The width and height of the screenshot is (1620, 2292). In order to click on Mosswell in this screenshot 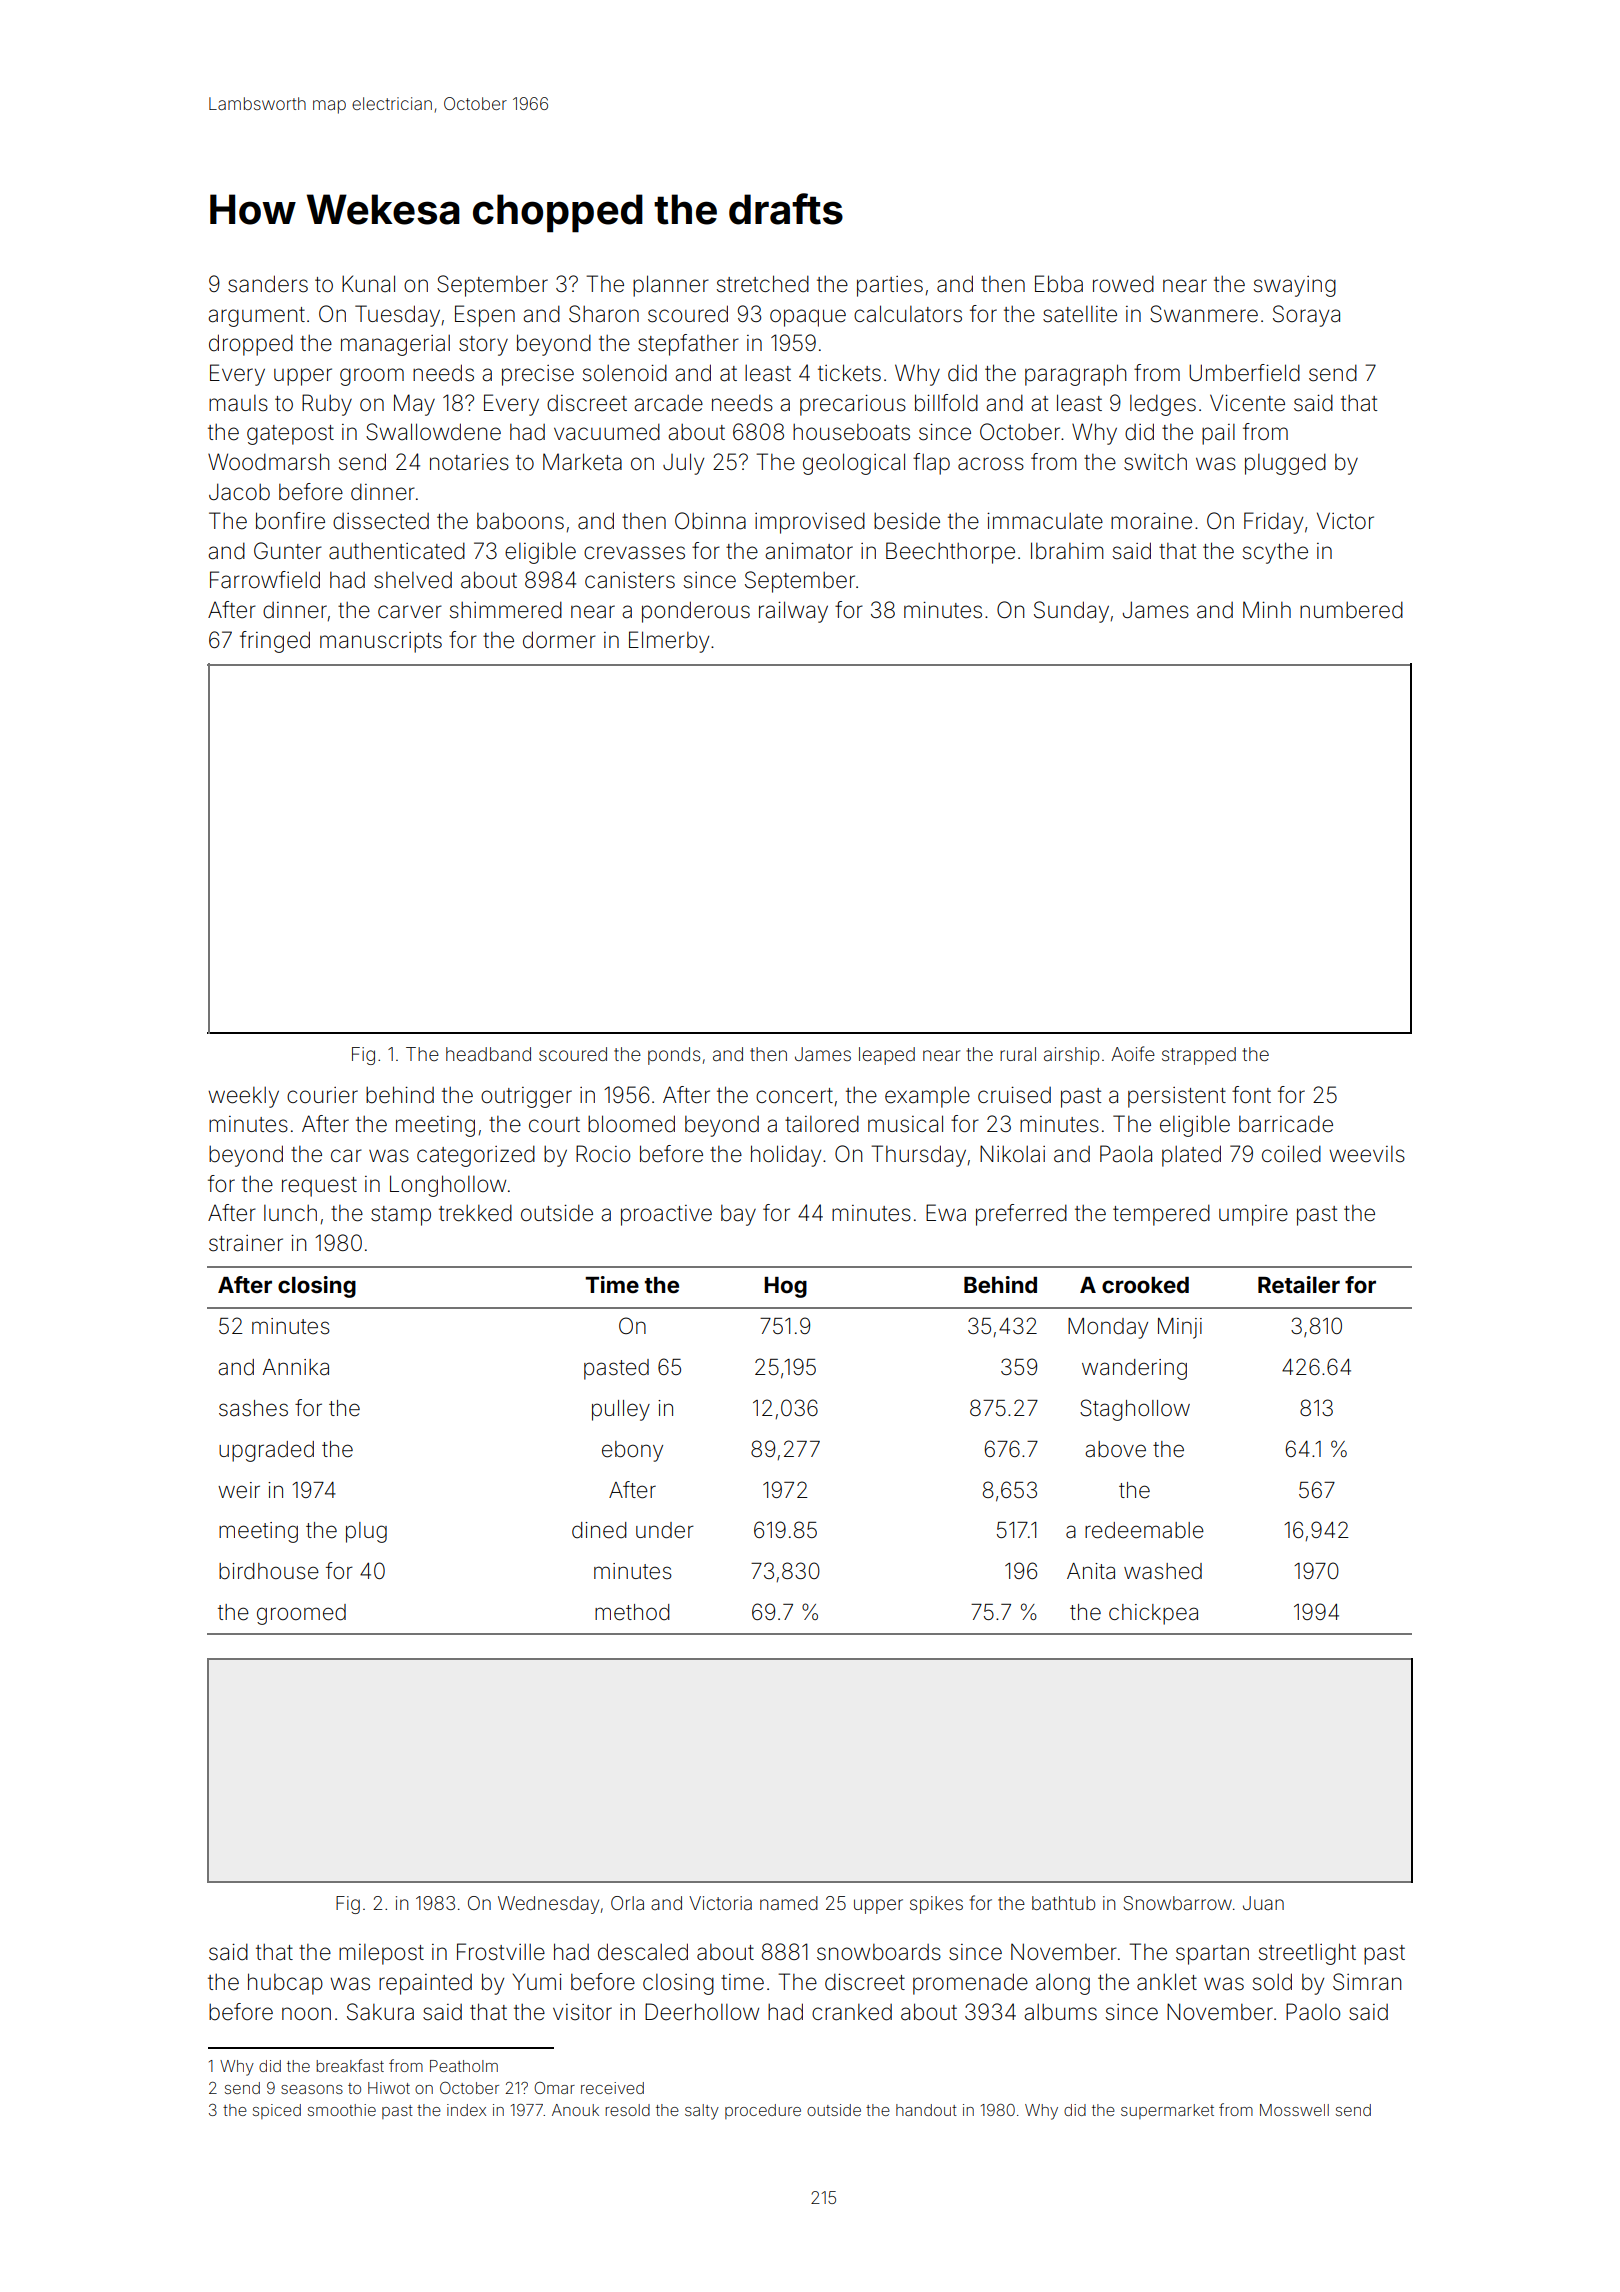, I will do `click(1294, 2110)`.
